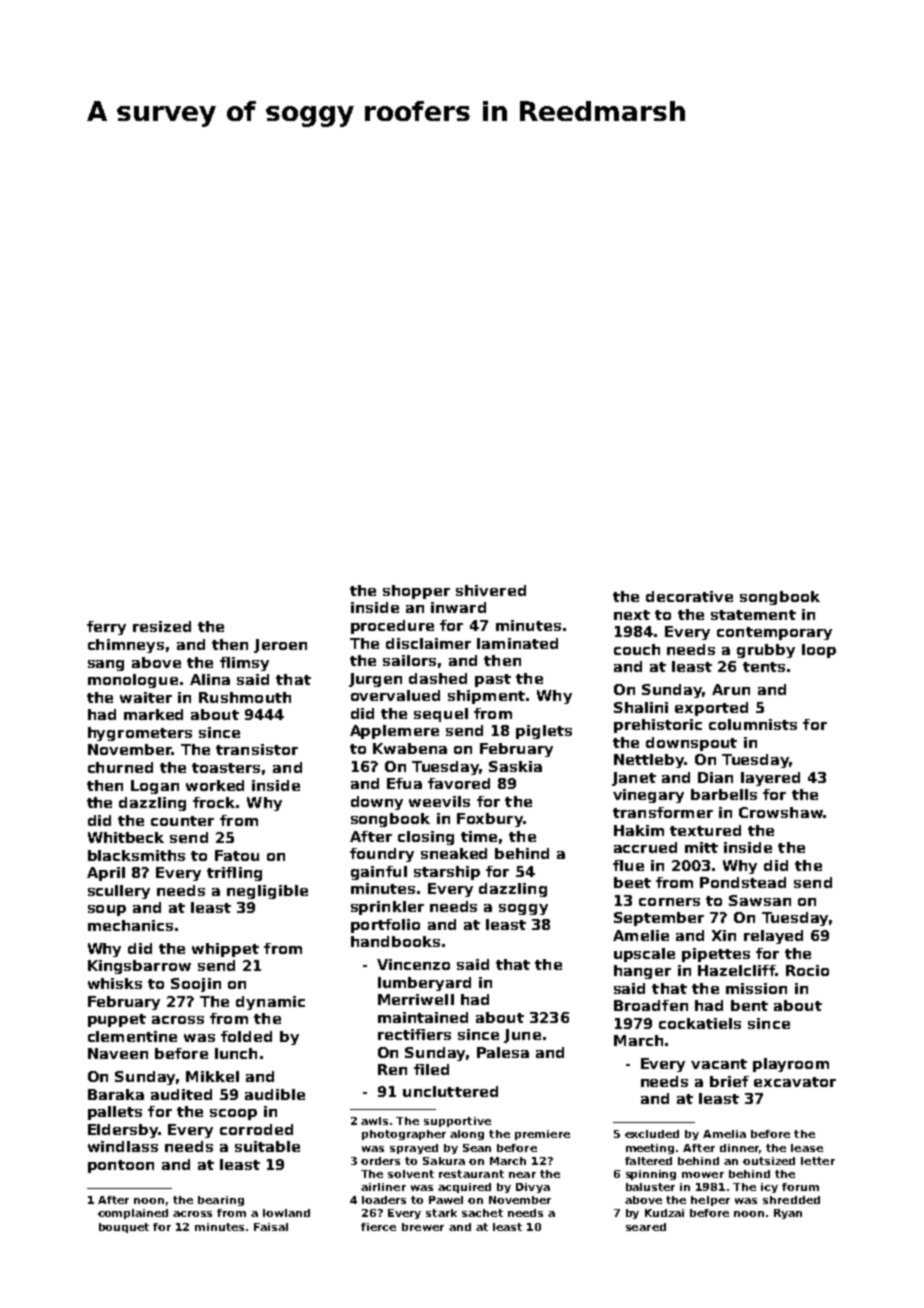  What do you see at coordinates (482, 1213) in the screenshot?
I see `sachet` at bounding box center [482, 1213].
